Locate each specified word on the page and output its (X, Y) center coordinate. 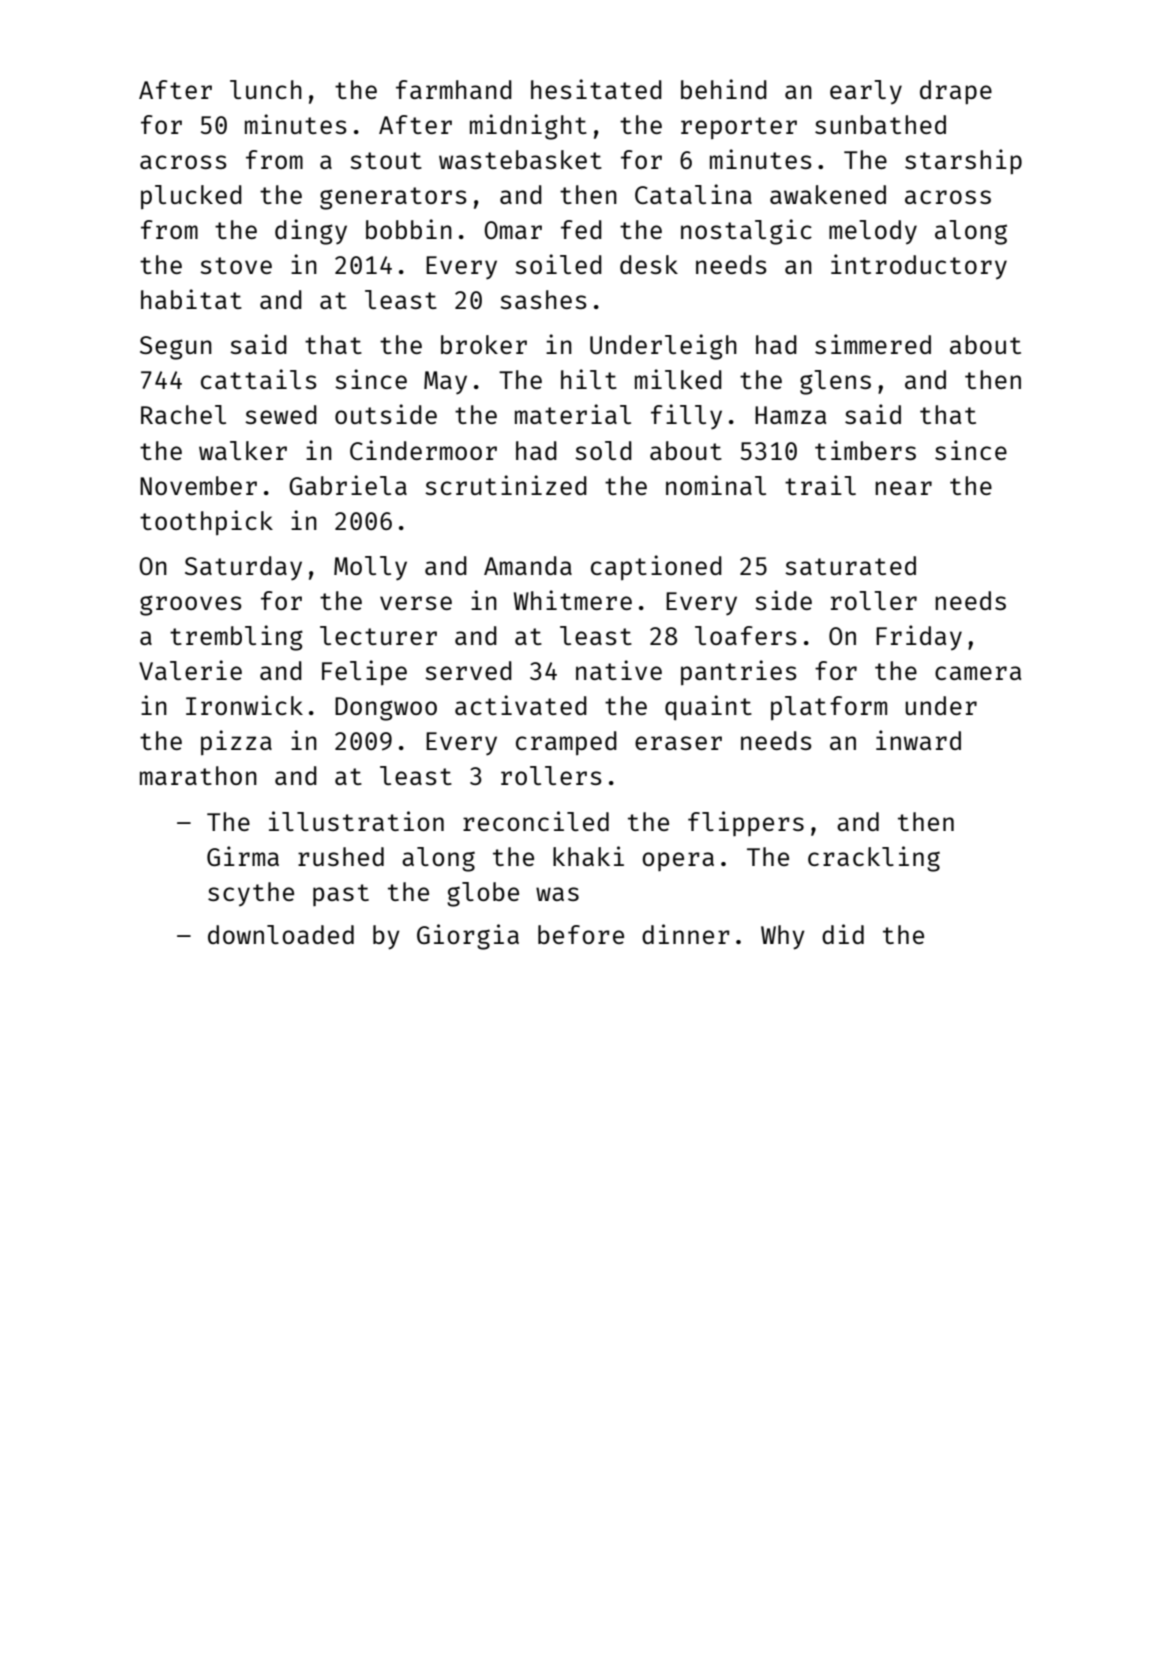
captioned (656, 567)
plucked (191, 197)
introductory (919, 267)
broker (484, 344)
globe (483, 894)
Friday (919, 638)
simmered (873, 344)
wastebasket (520, 159)
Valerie (190, 670)
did (843, 934)
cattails (259, 379)
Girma (243, 856)
